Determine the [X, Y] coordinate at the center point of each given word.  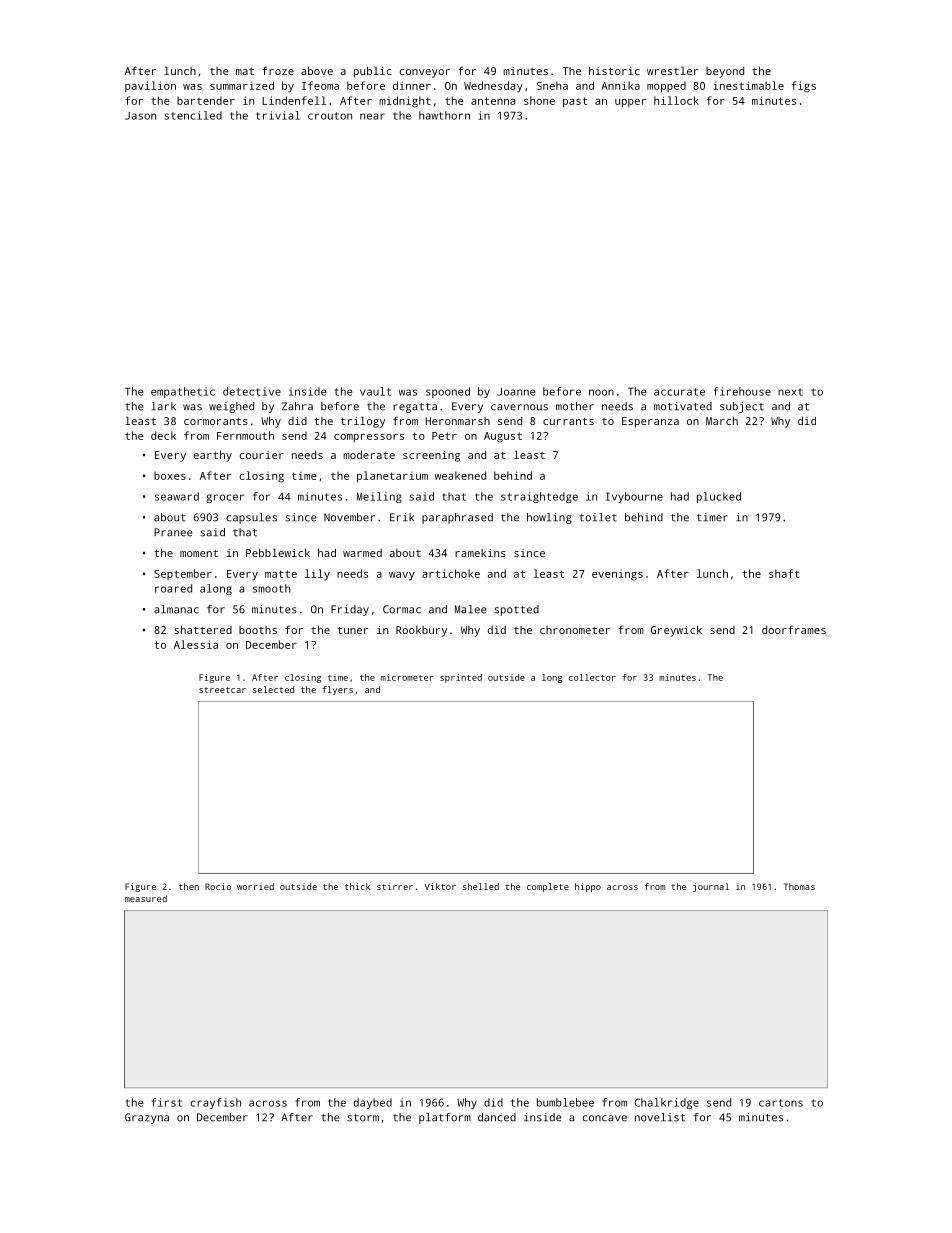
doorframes [794, 629]
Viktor [440, 886]
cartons [781, 1103]
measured [146, 898]
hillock [676, 100]
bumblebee [565, 1102]
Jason [140, 116]
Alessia [196, 644]
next [790, 392]
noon [601, 392]
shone [539, 100]
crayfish [215, 1103]
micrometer [407, 677]
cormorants [216, 421]
